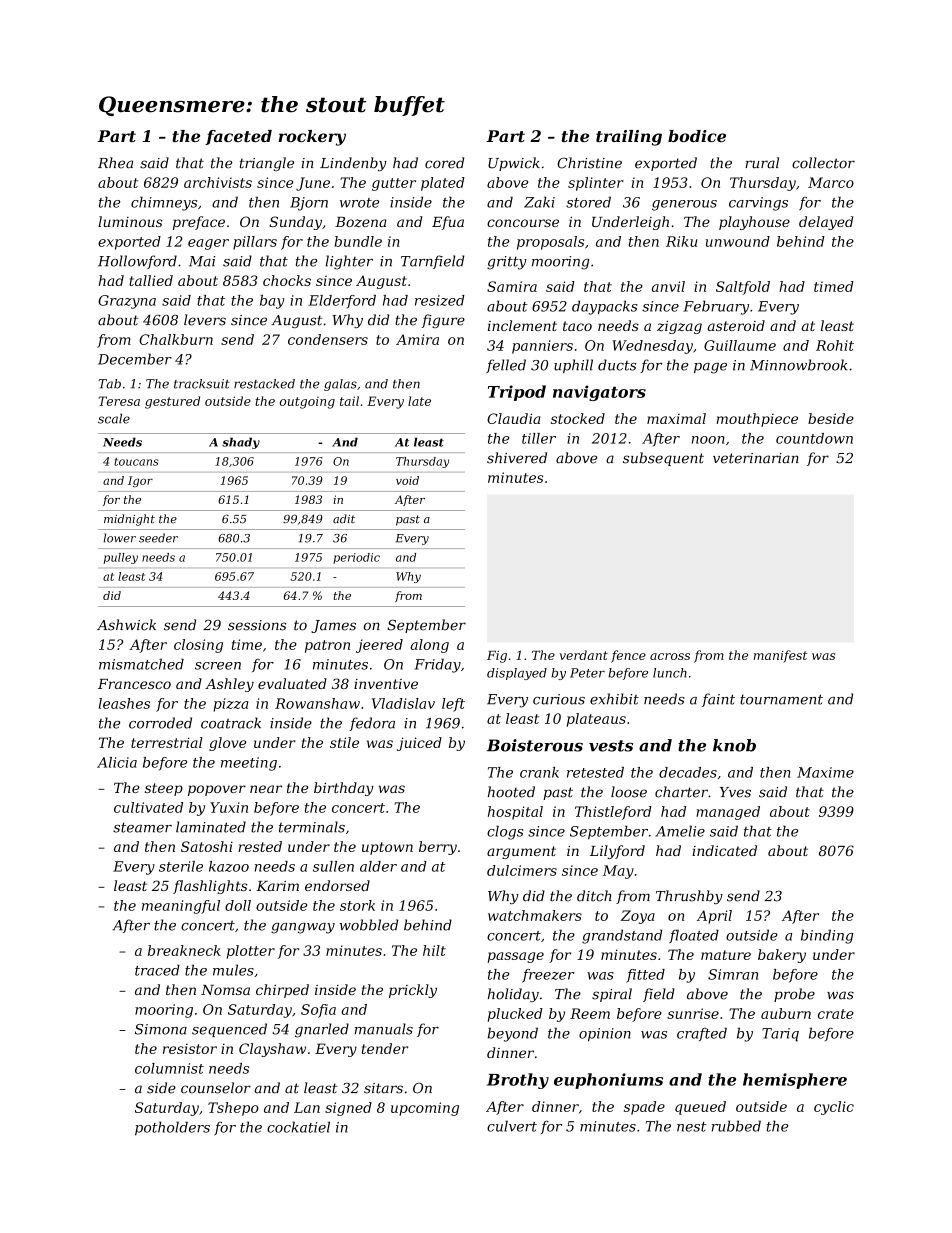 The image size is (952, 1233). What do you see at coordinates (652, 347) in the screenshot?
I see `Wednesday` at bounding box center [652, 347].
